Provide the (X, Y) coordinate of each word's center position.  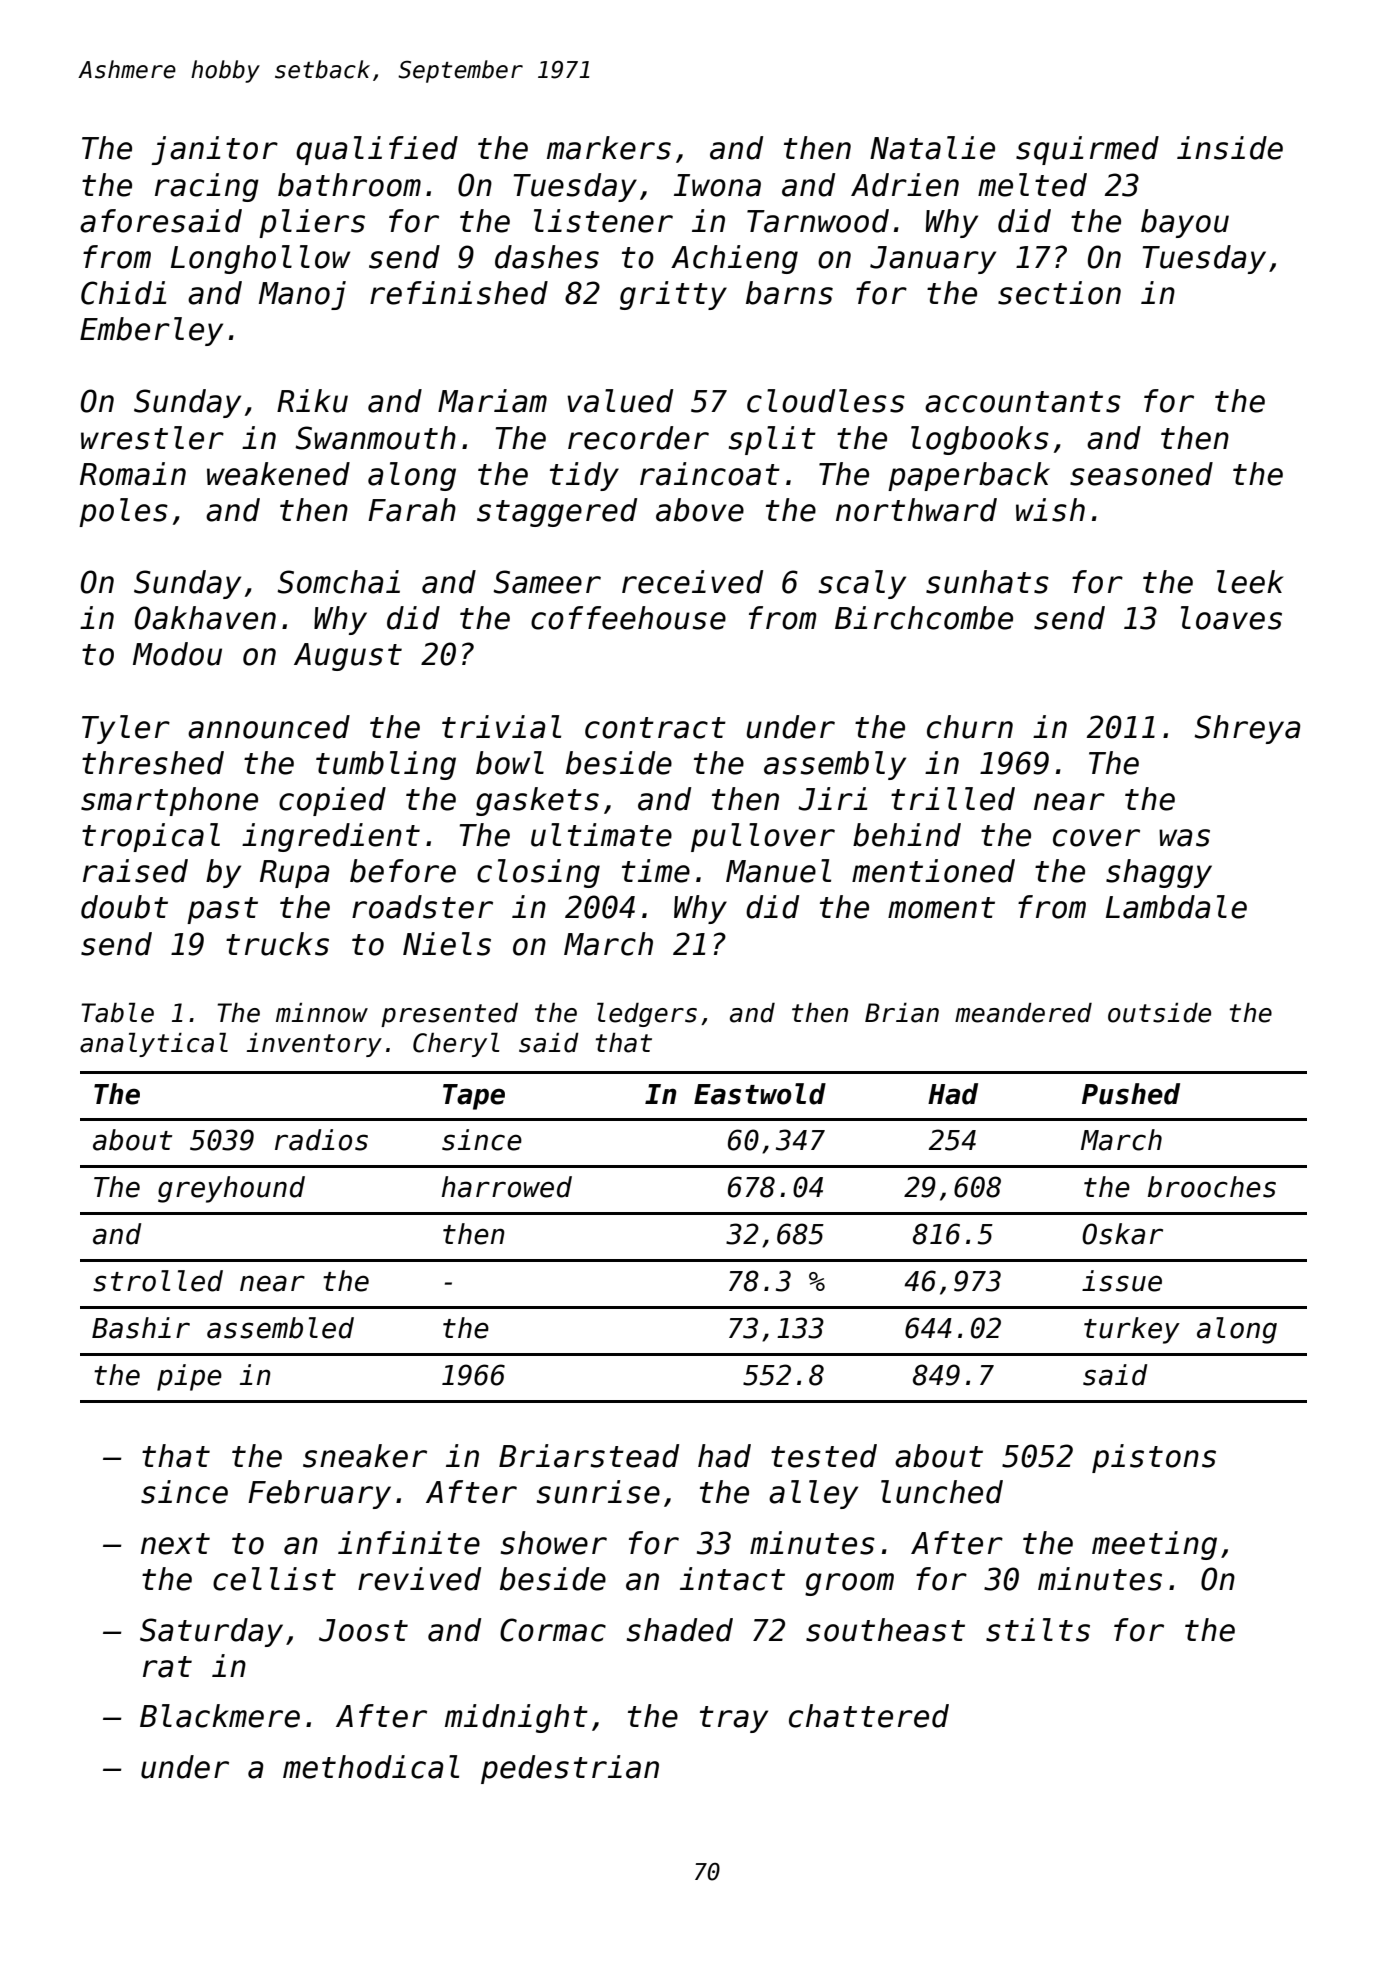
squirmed (1087, 150)
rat (167, 1667)
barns (789, 293)
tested (824, 1456)
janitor (214, 150)
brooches (1212, 1187)
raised (135, 871)
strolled (158, 1281)
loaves (1231, 618)
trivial (501, 727)
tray (734, 1719)
